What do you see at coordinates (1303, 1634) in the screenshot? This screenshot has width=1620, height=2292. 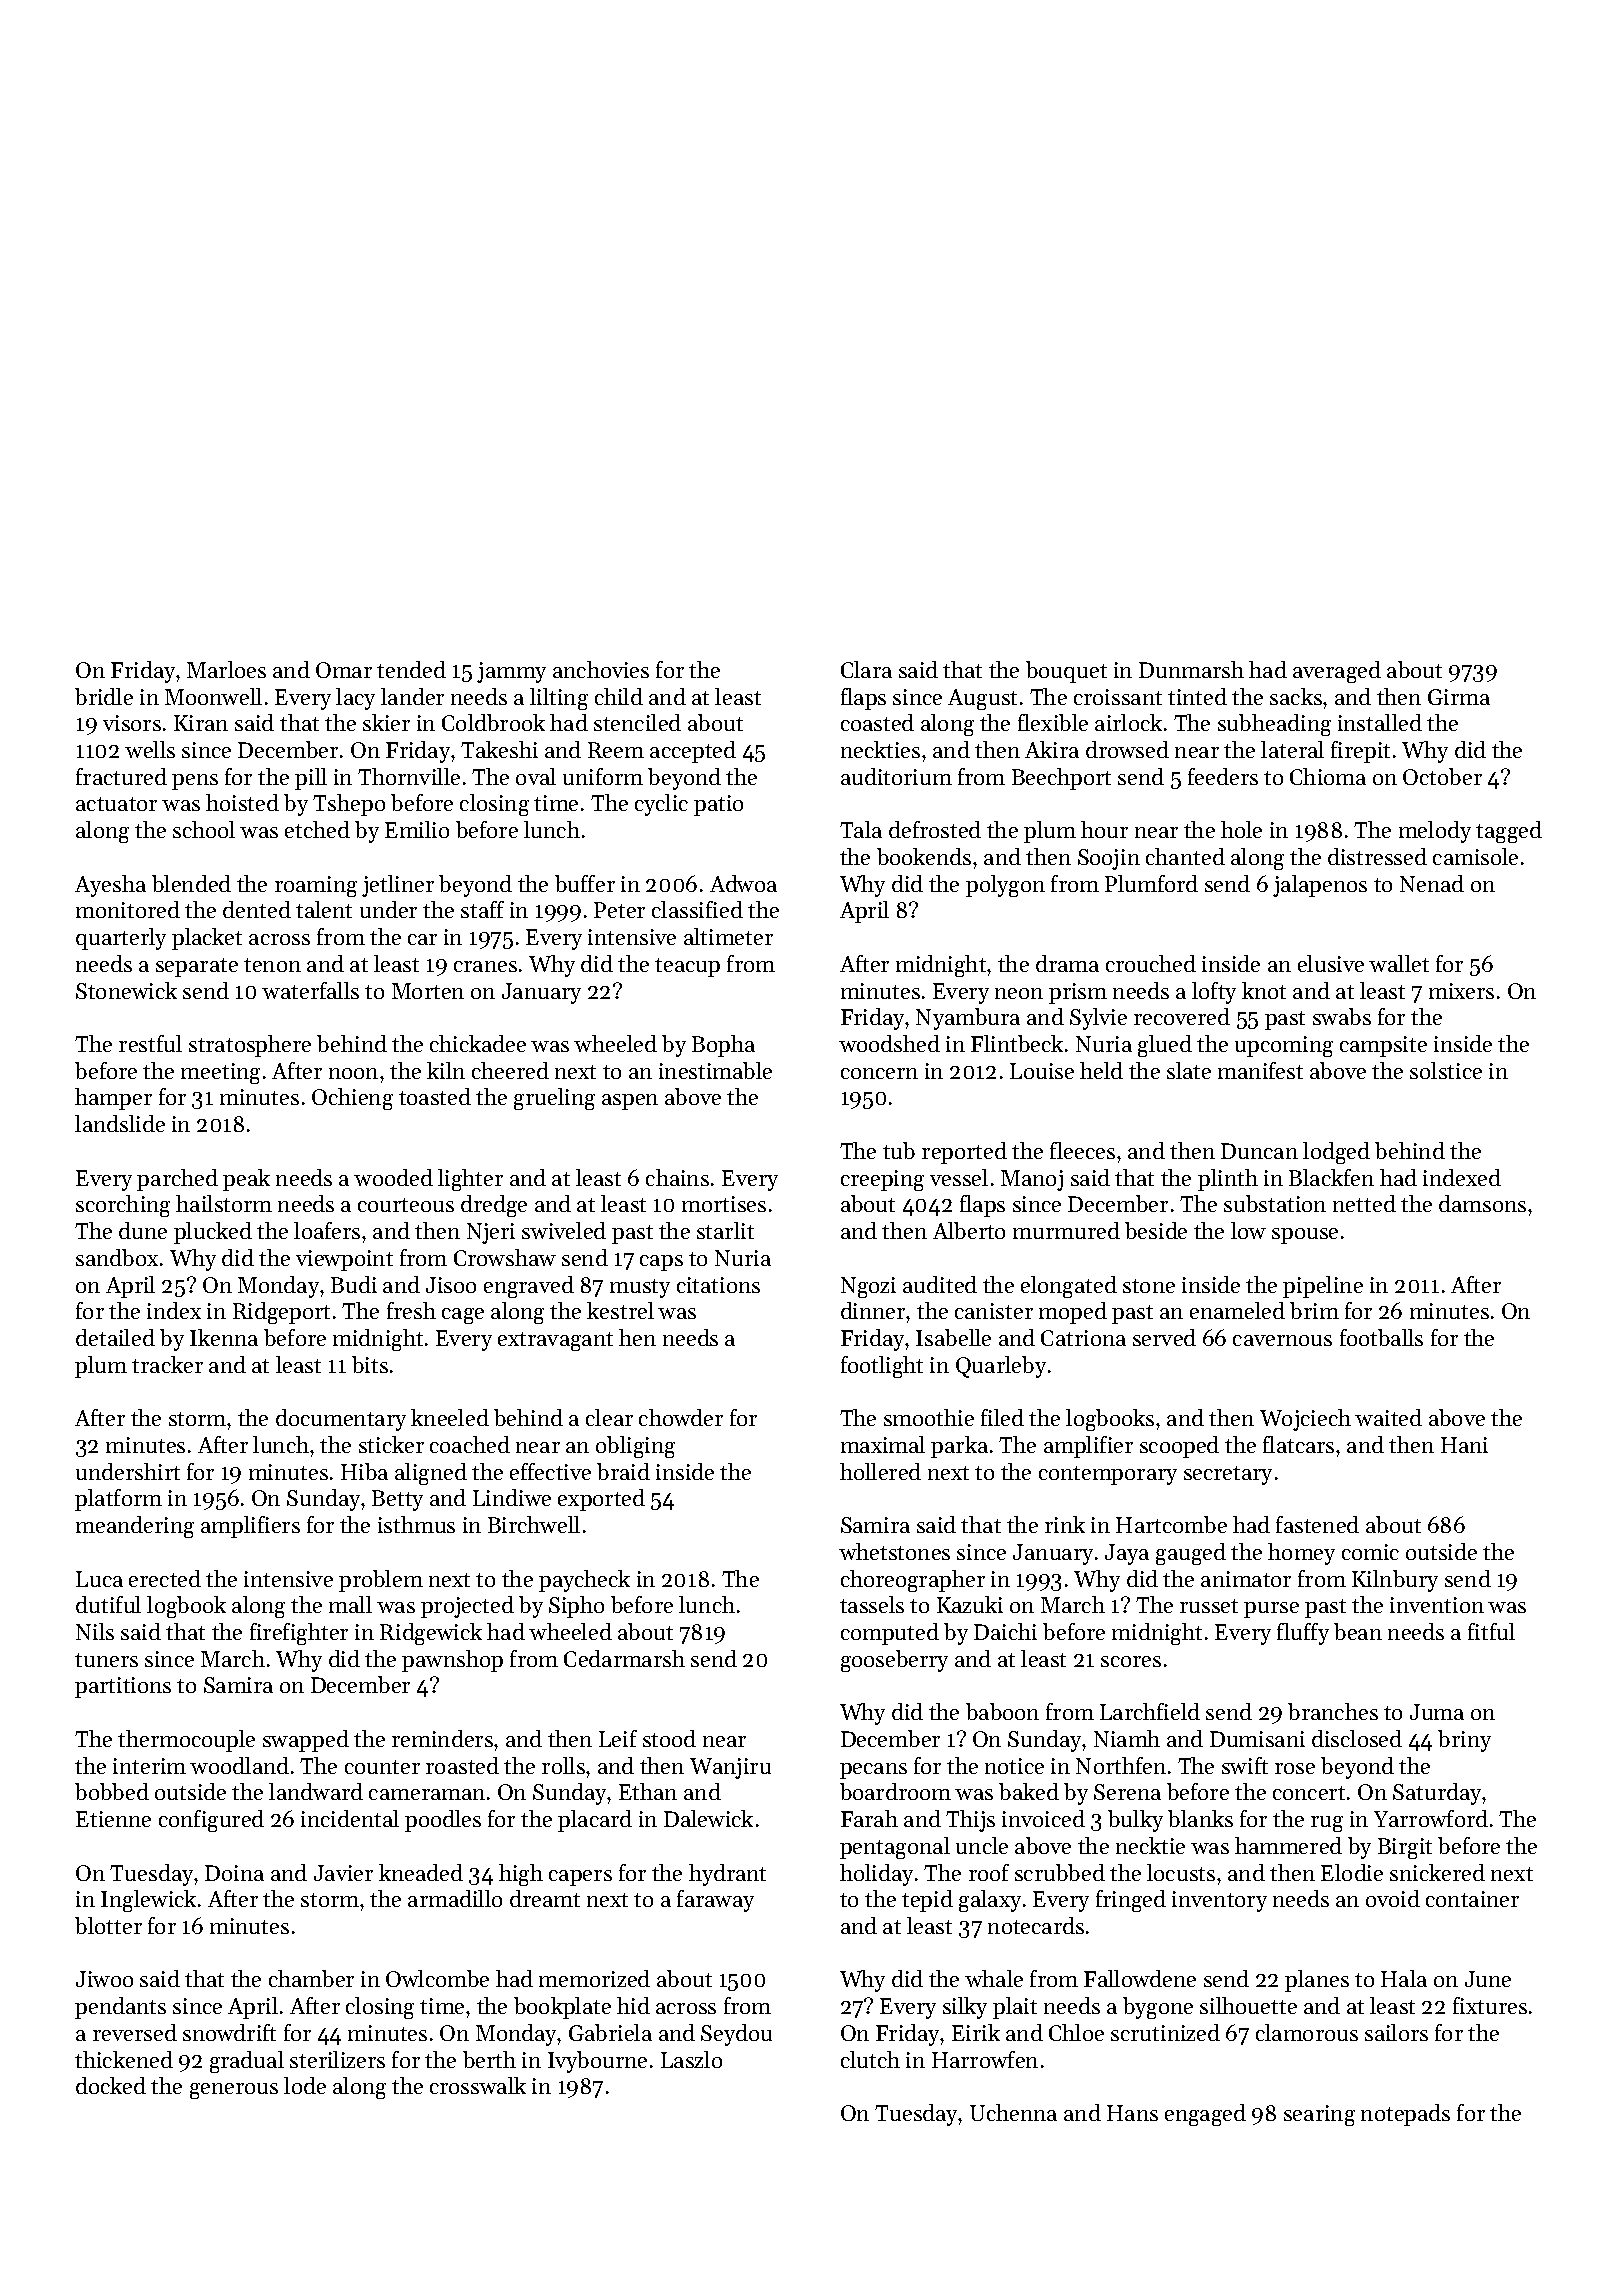 I see `fluffy` at bounding box center [1303, 1634].
